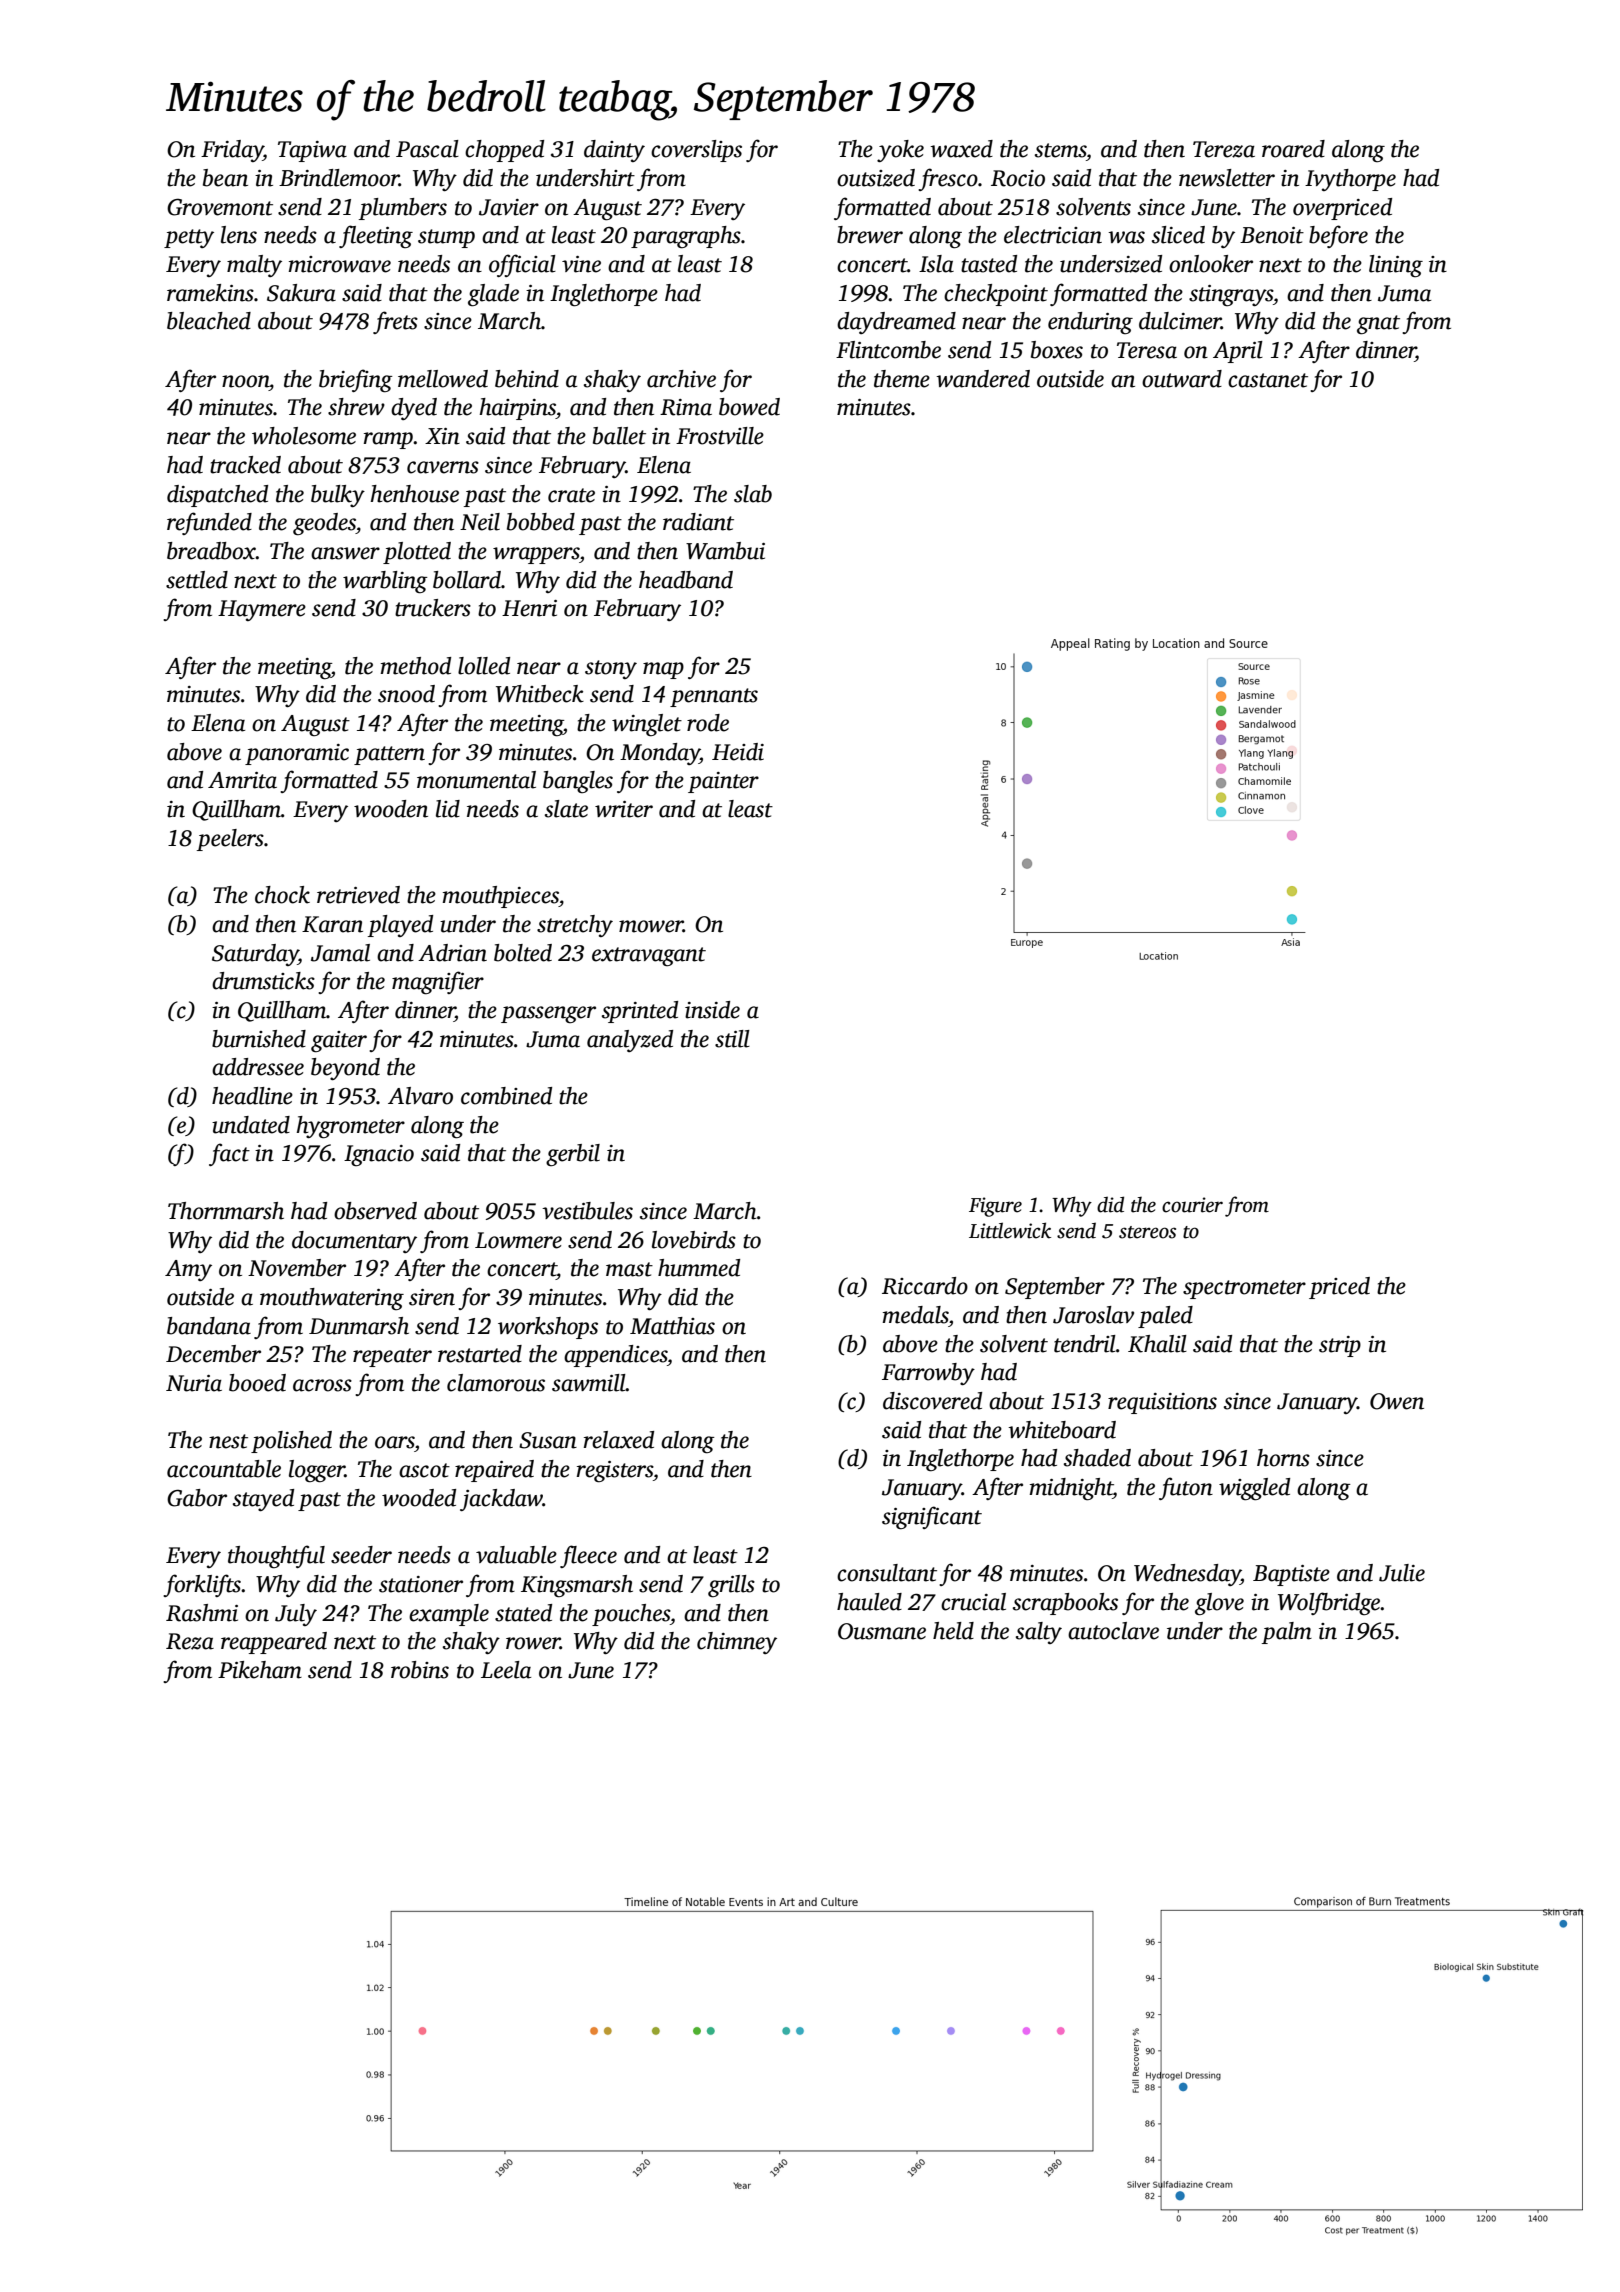 This screenshot has width=1620, height=2292. I want to click on extravagant, so click(649, 956).
